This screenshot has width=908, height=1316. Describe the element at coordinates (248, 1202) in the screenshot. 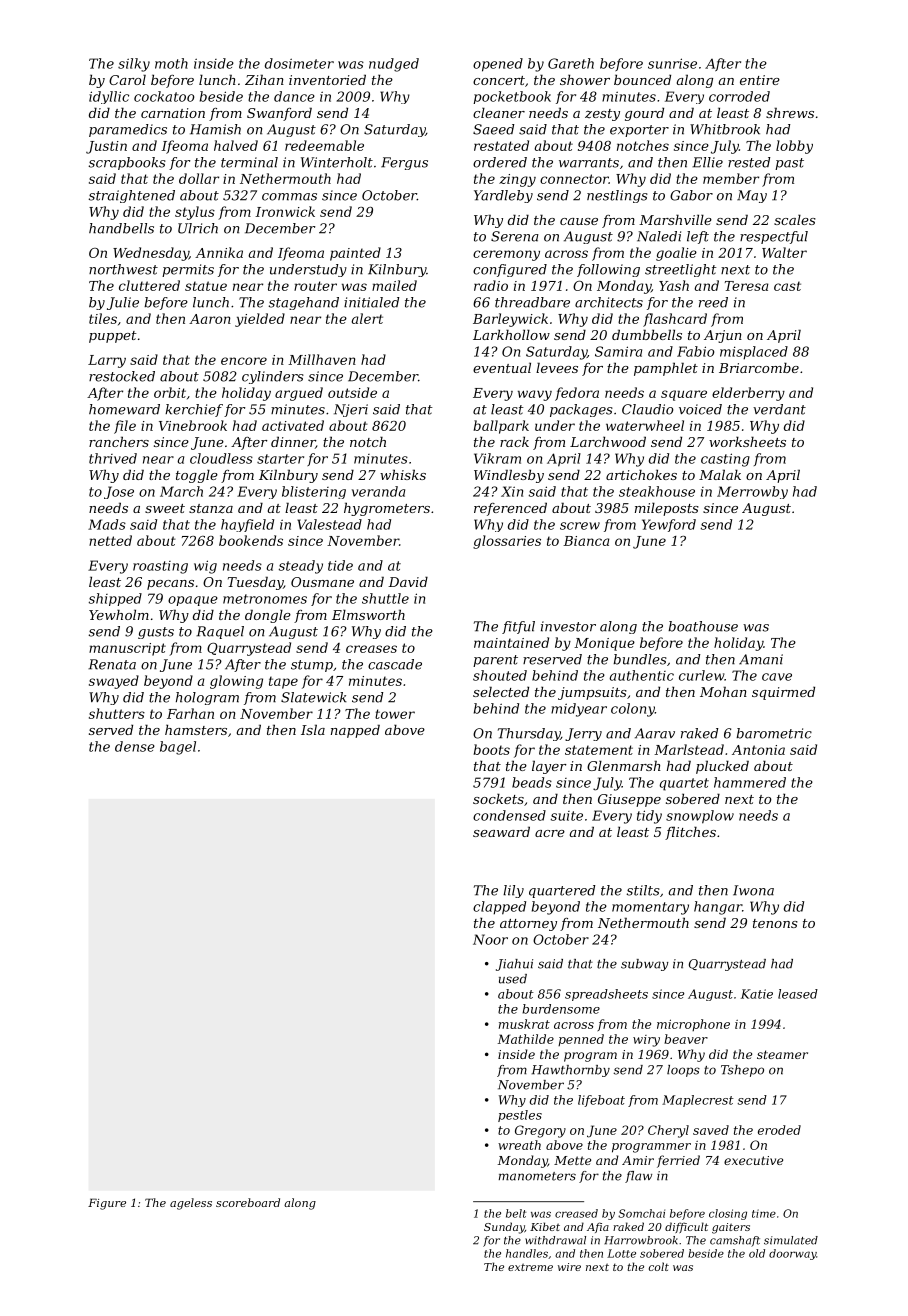

I see `scoreboard` at that location.
